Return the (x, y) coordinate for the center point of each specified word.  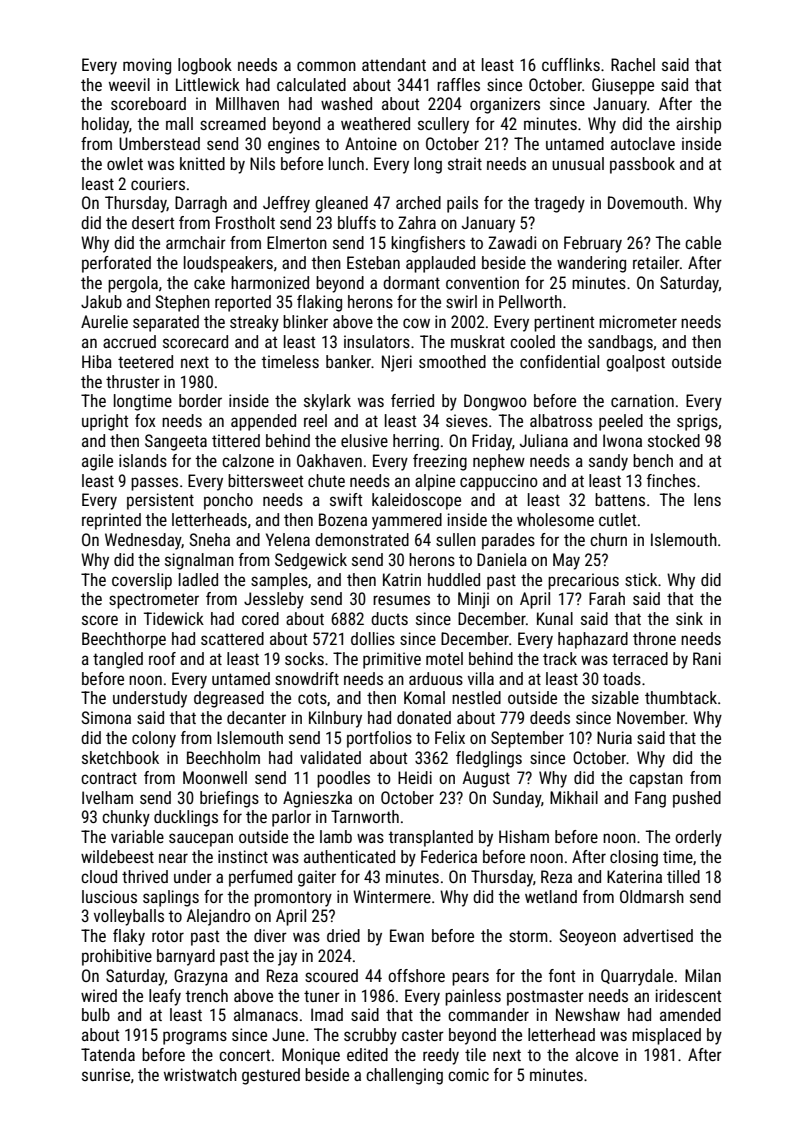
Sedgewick (311, 561)
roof (162, 658)
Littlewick (208, 84)
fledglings (489, 759)
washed (346, 103)
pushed (697, 799)
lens (707, 499)
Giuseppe (623, 86)
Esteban (373, 262)
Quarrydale (637, 977)
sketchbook (120, 757)
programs (195, 1038)
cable (703, 242)
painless (473, 997)
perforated (116, 264)
